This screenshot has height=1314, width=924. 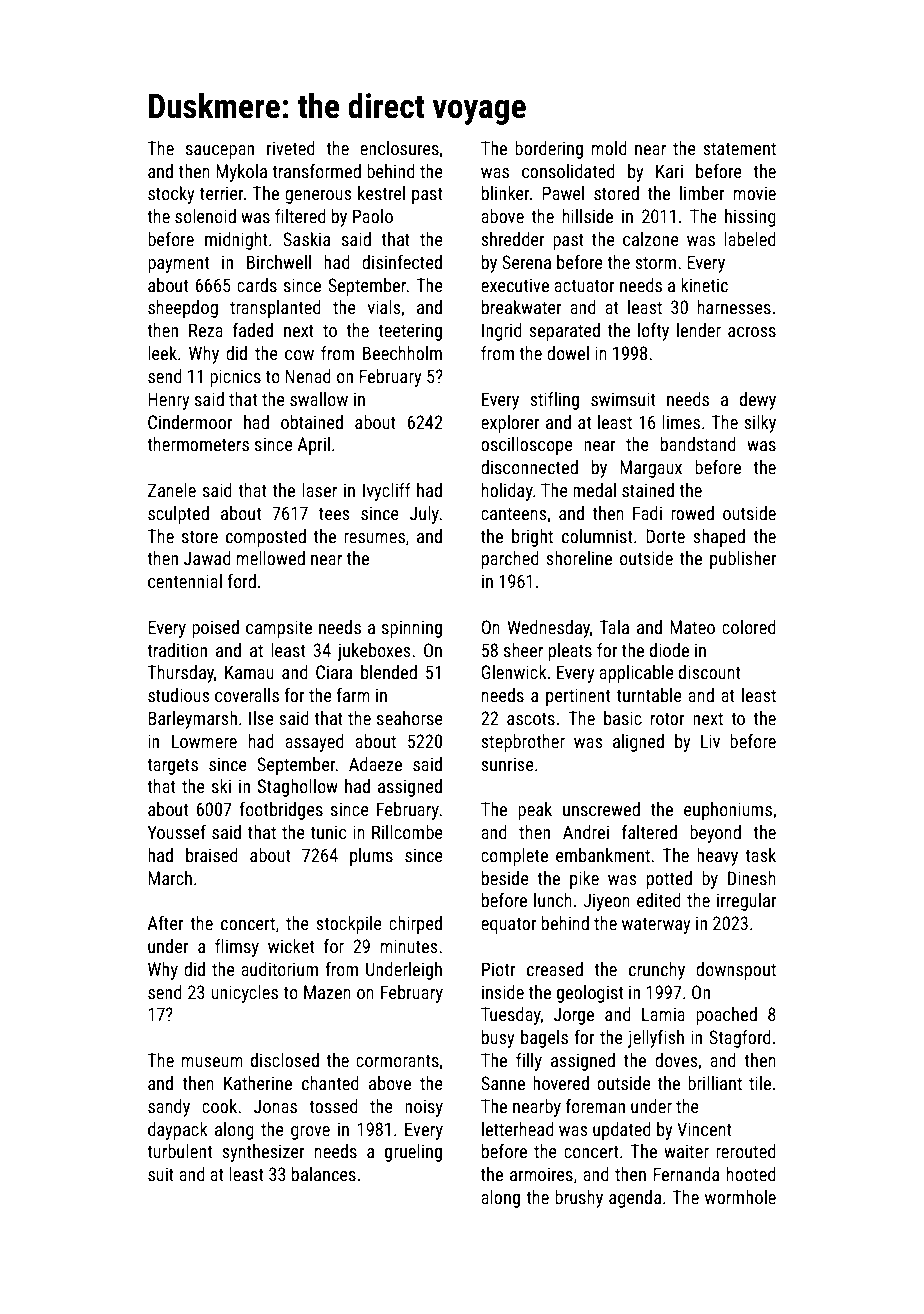 I want to click on colored, so click(x=749, y=627).
